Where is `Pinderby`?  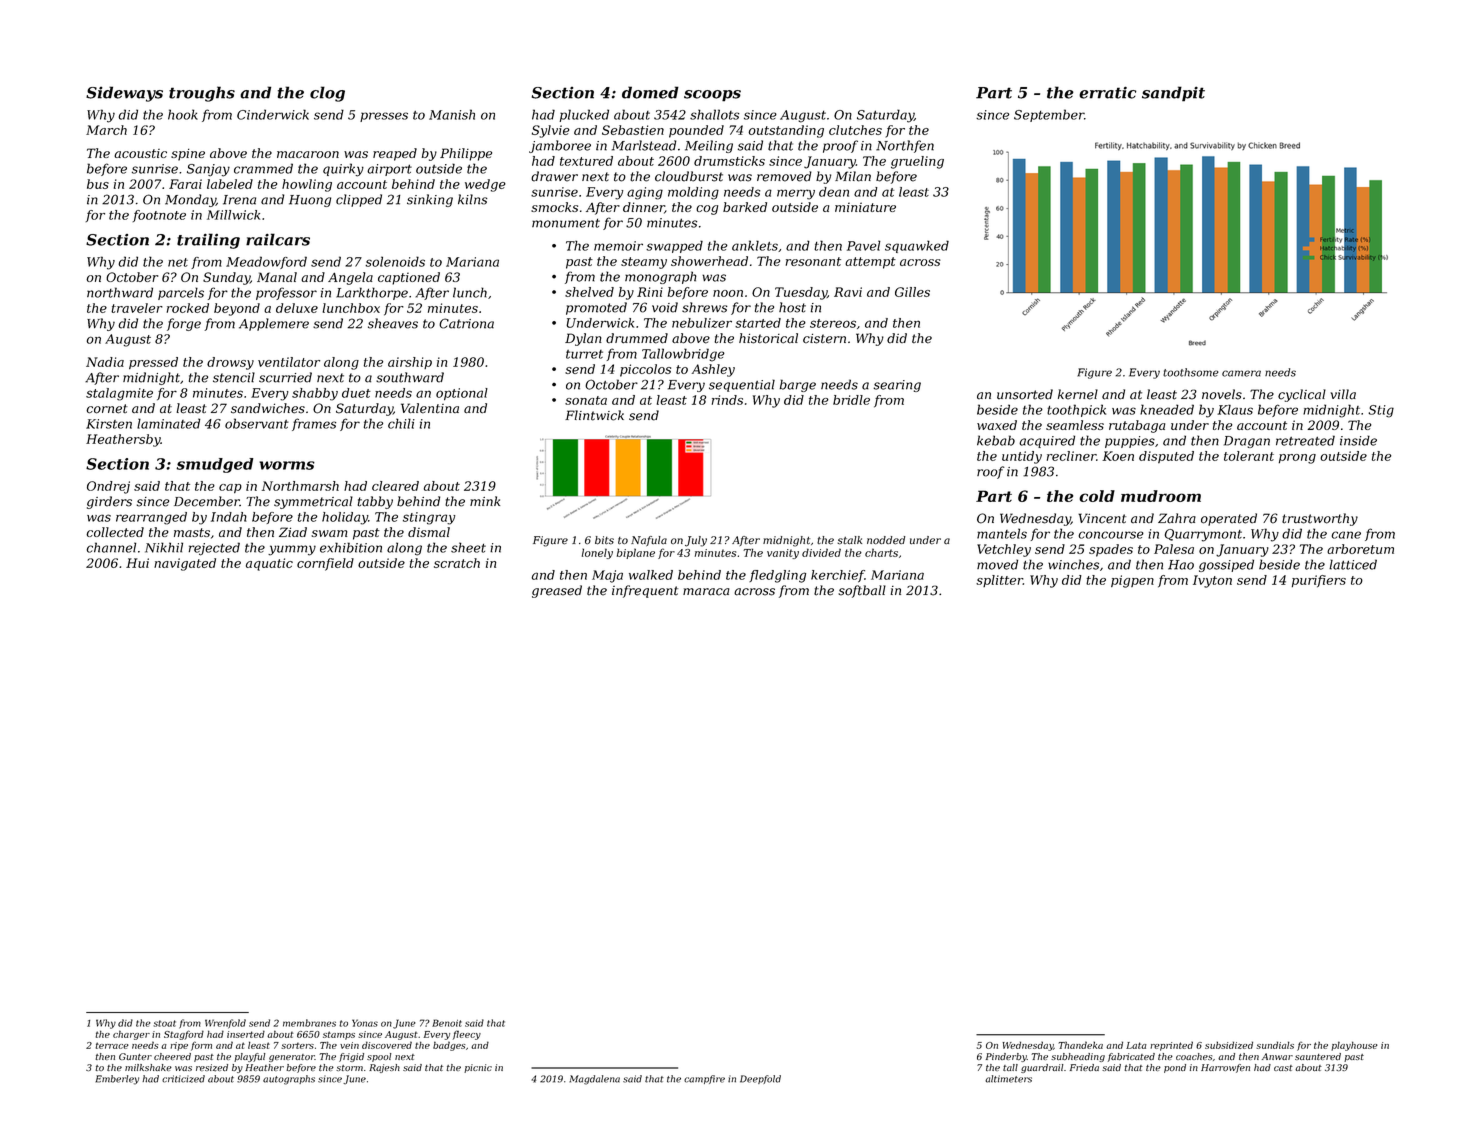
Pinderby is located at coordinates (1006, 1057).
